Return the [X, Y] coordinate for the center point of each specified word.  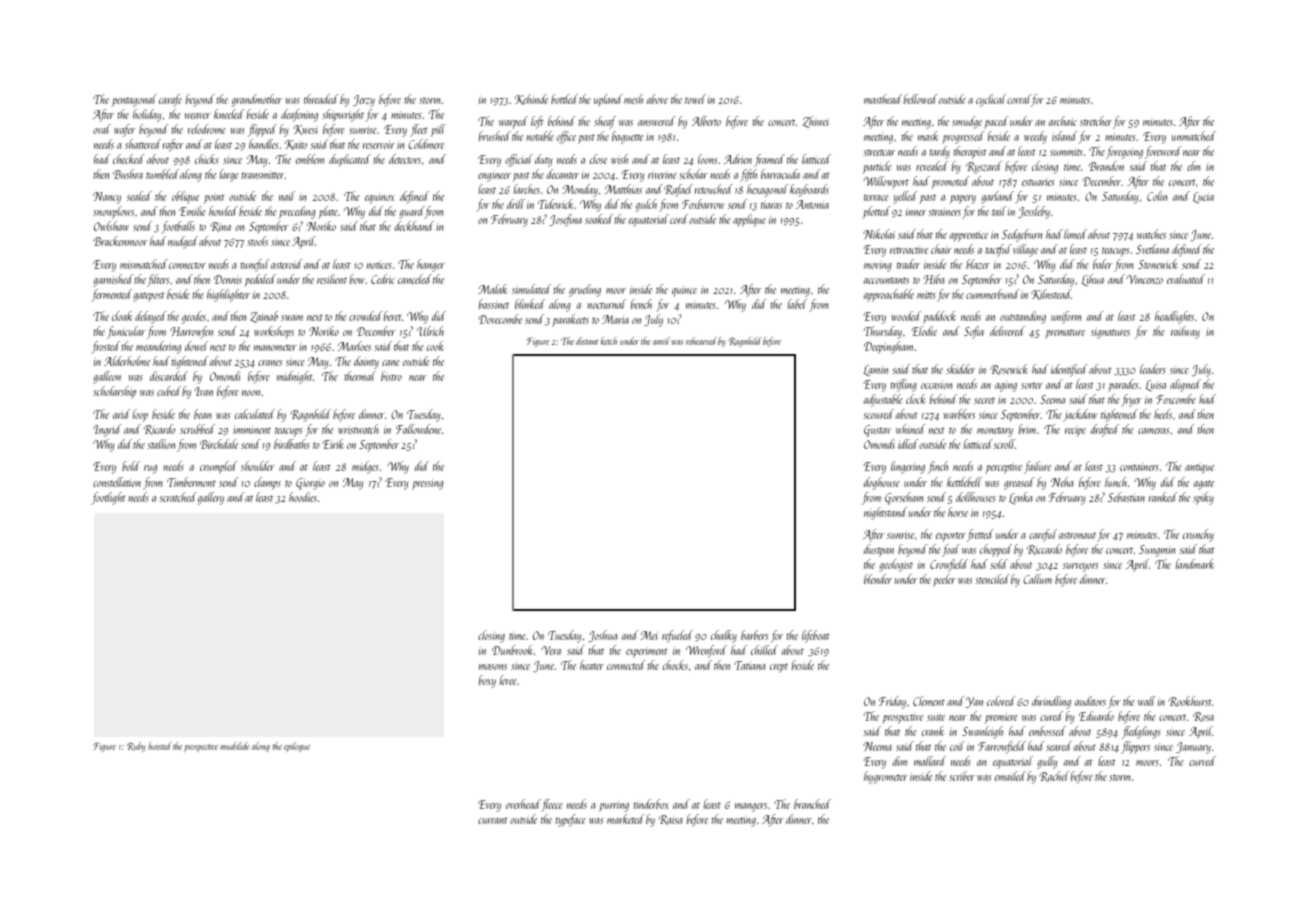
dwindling [1051, 702]
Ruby [136, 747]
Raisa [670, 820]
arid [121, 414]
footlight [108, 498]
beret [392, 316]
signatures [1110, 333]
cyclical [991, 100]
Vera [551, 650]
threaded [321, 99]
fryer [1131, 400]
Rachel [1054, 776]
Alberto [706, 121]
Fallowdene [418, 429]
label [797, 304]
